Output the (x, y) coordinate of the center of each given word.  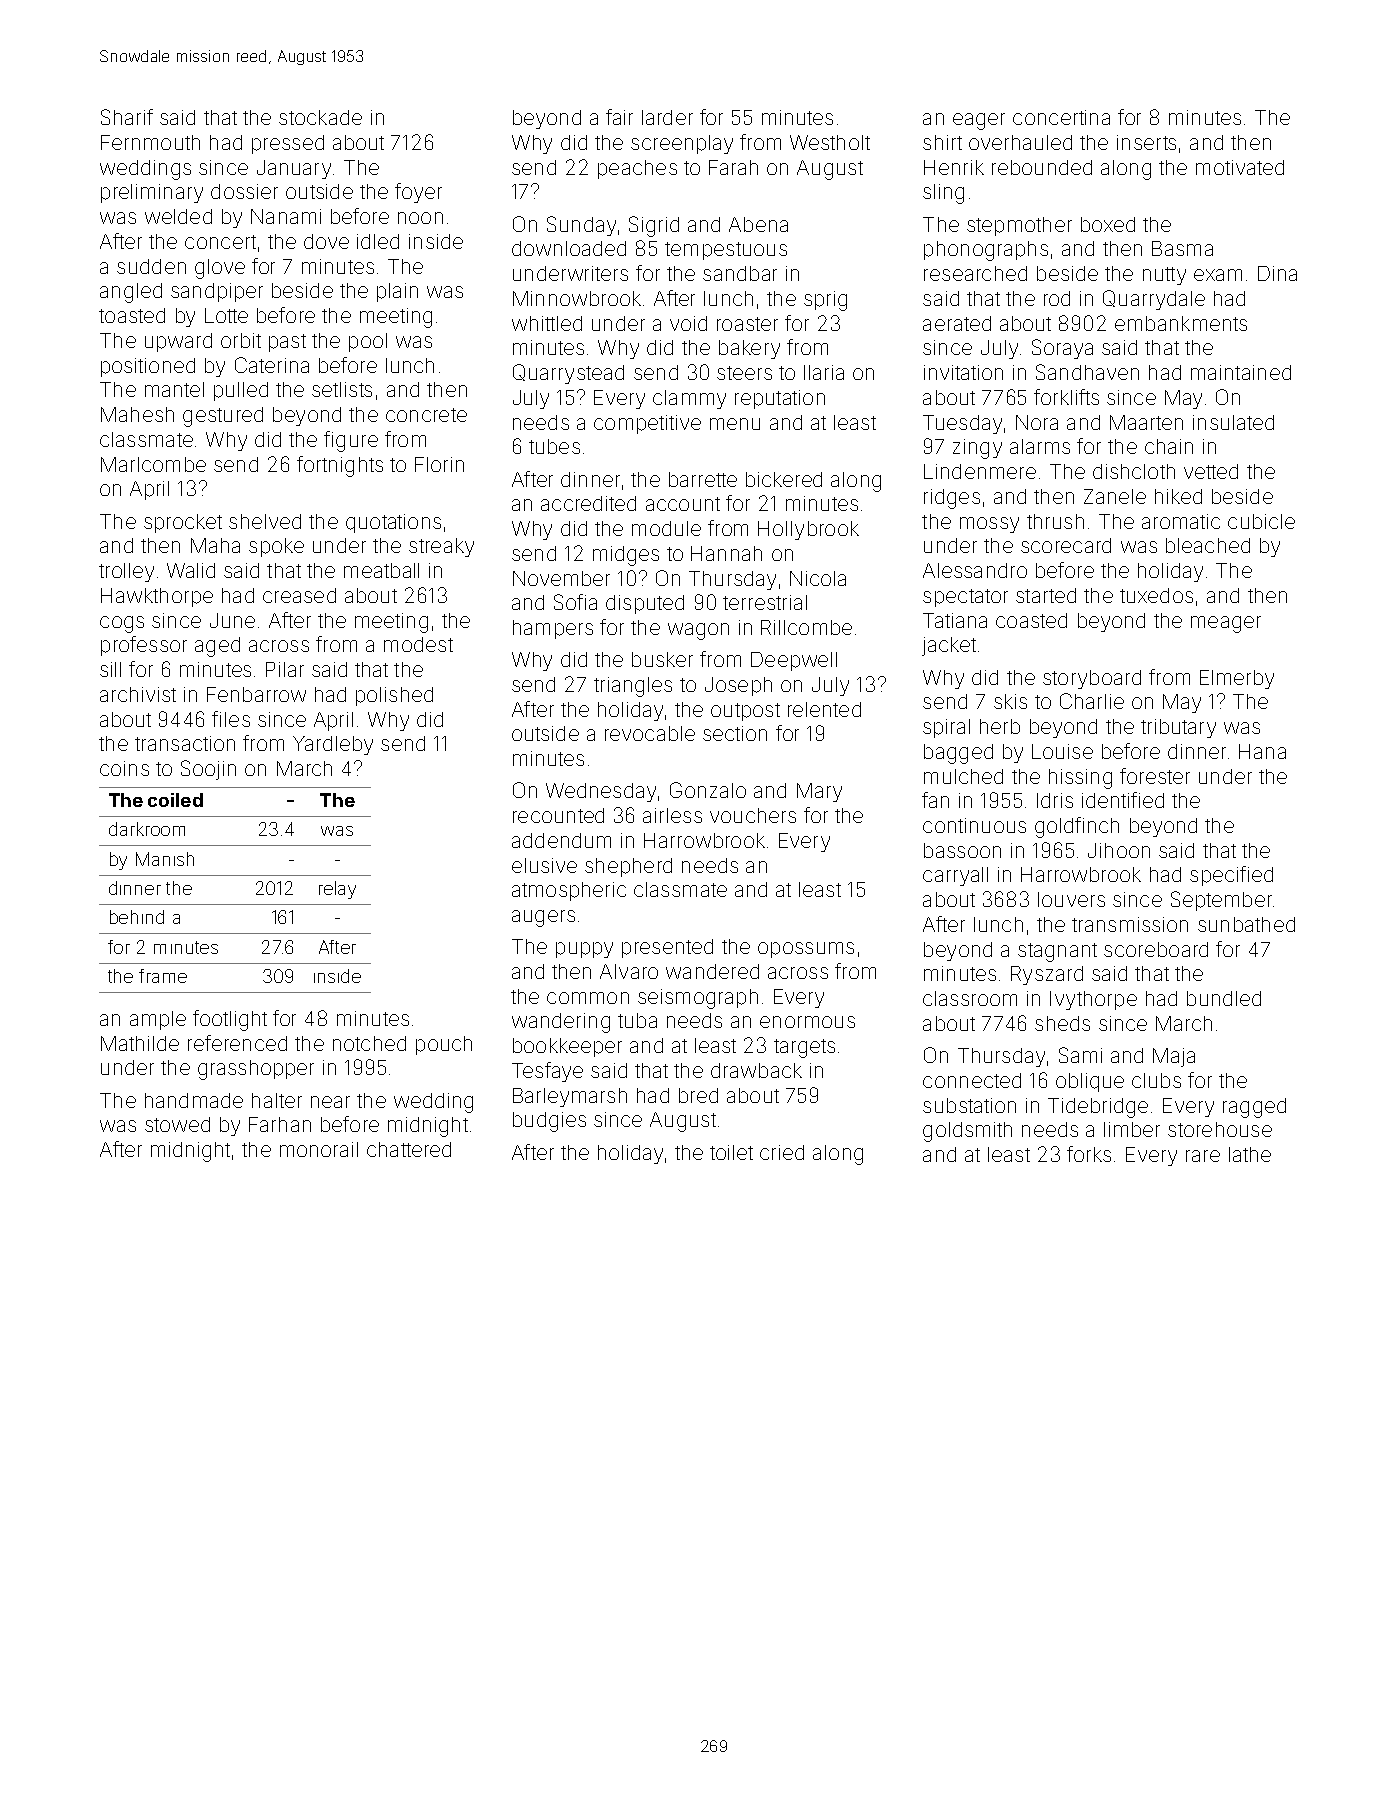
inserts (1146, 142)
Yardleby (333, 745)
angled (131, 293)
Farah (733, 167)
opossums (806, 950)
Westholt (830, 142)
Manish (165, 859)
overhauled (1020, 142)
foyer (418, 193)
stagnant (1057, 952)
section (735, 733)
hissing (1080, 779)
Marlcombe (153, 464)
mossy (989, 525)
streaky (441, 547)
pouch (444, 1045)
